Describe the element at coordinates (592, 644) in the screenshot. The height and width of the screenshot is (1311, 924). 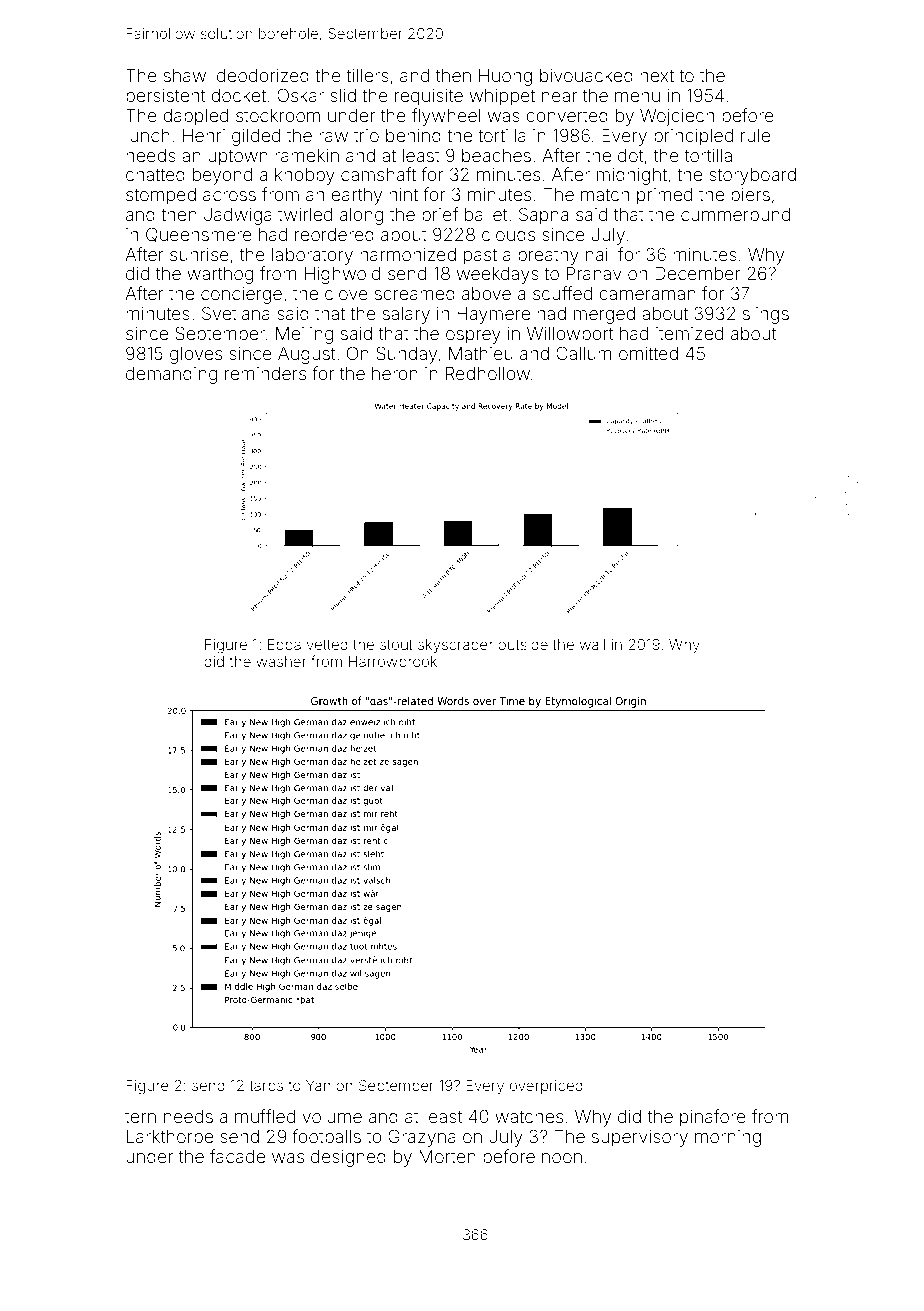
I see `wall` at that location.
